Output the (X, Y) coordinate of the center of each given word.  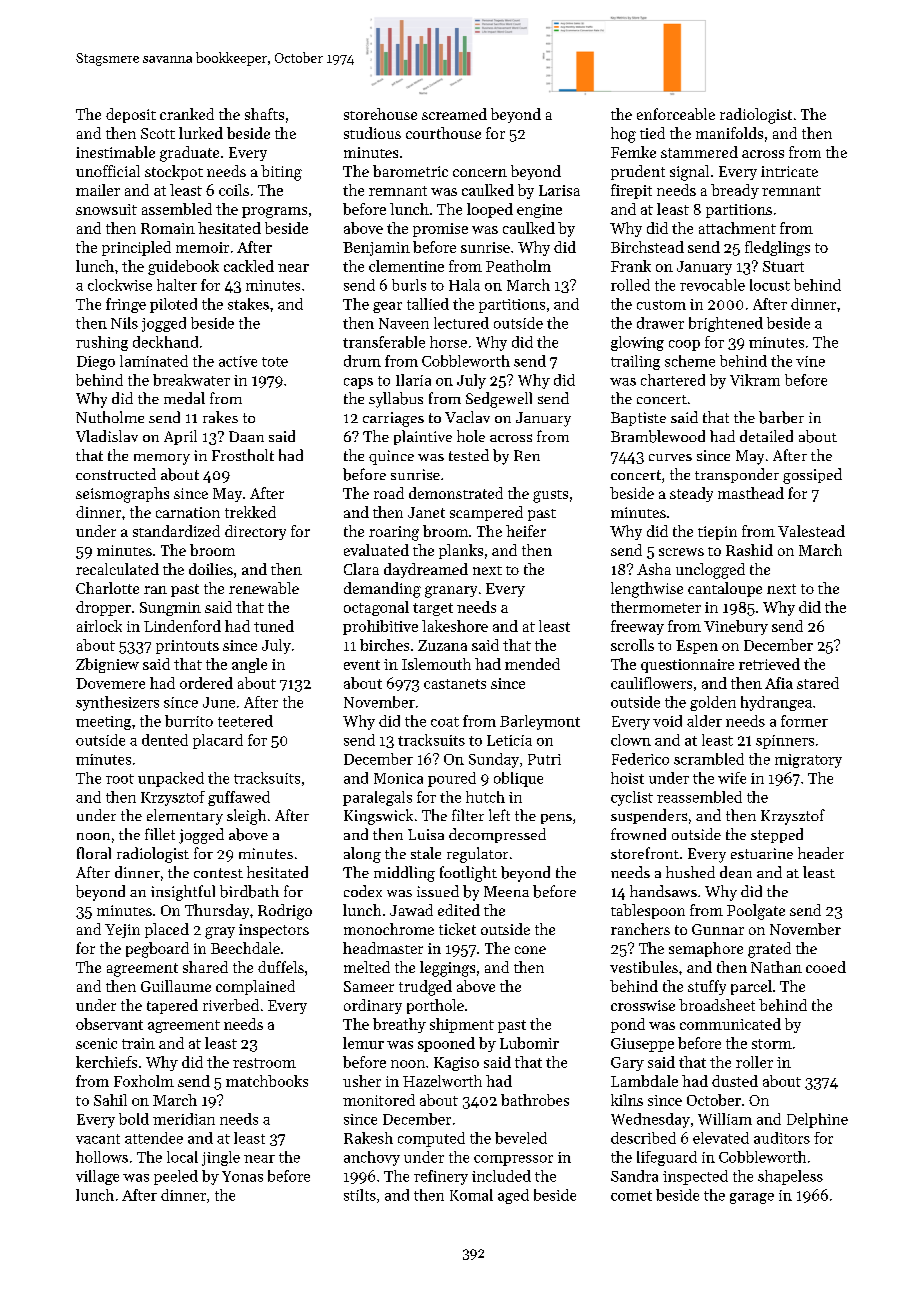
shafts (264, 114)
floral (94, 853)
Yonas (242, 1176)
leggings (447, 969)
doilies (211, 569)
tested (469, 455)
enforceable (676, 114)
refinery (441, 1177)
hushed (690, 872)
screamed (454, 114)
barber (781, 417)
